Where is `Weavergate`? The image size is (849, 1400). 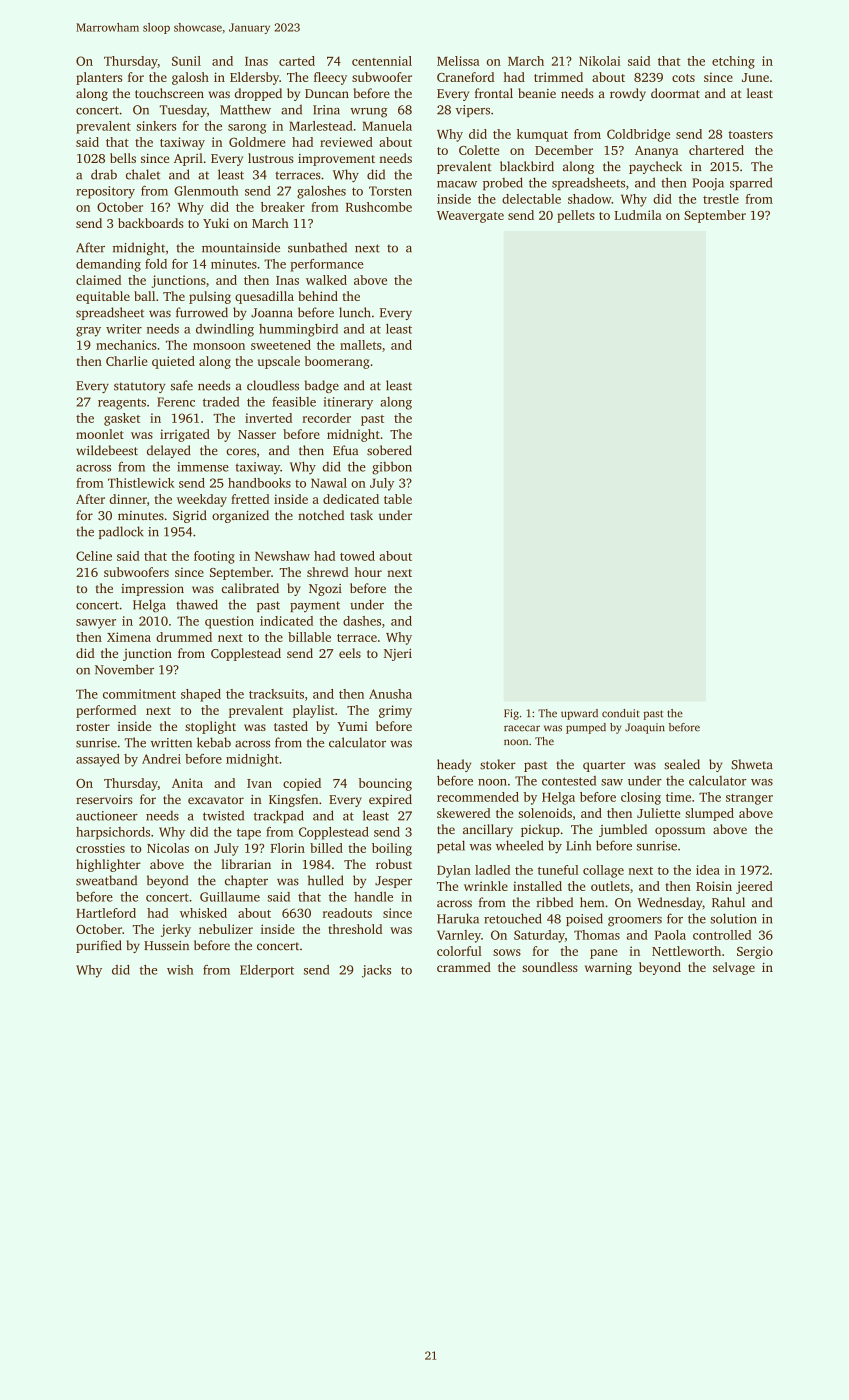
Weavergate is located at coordinates (470, 217).
